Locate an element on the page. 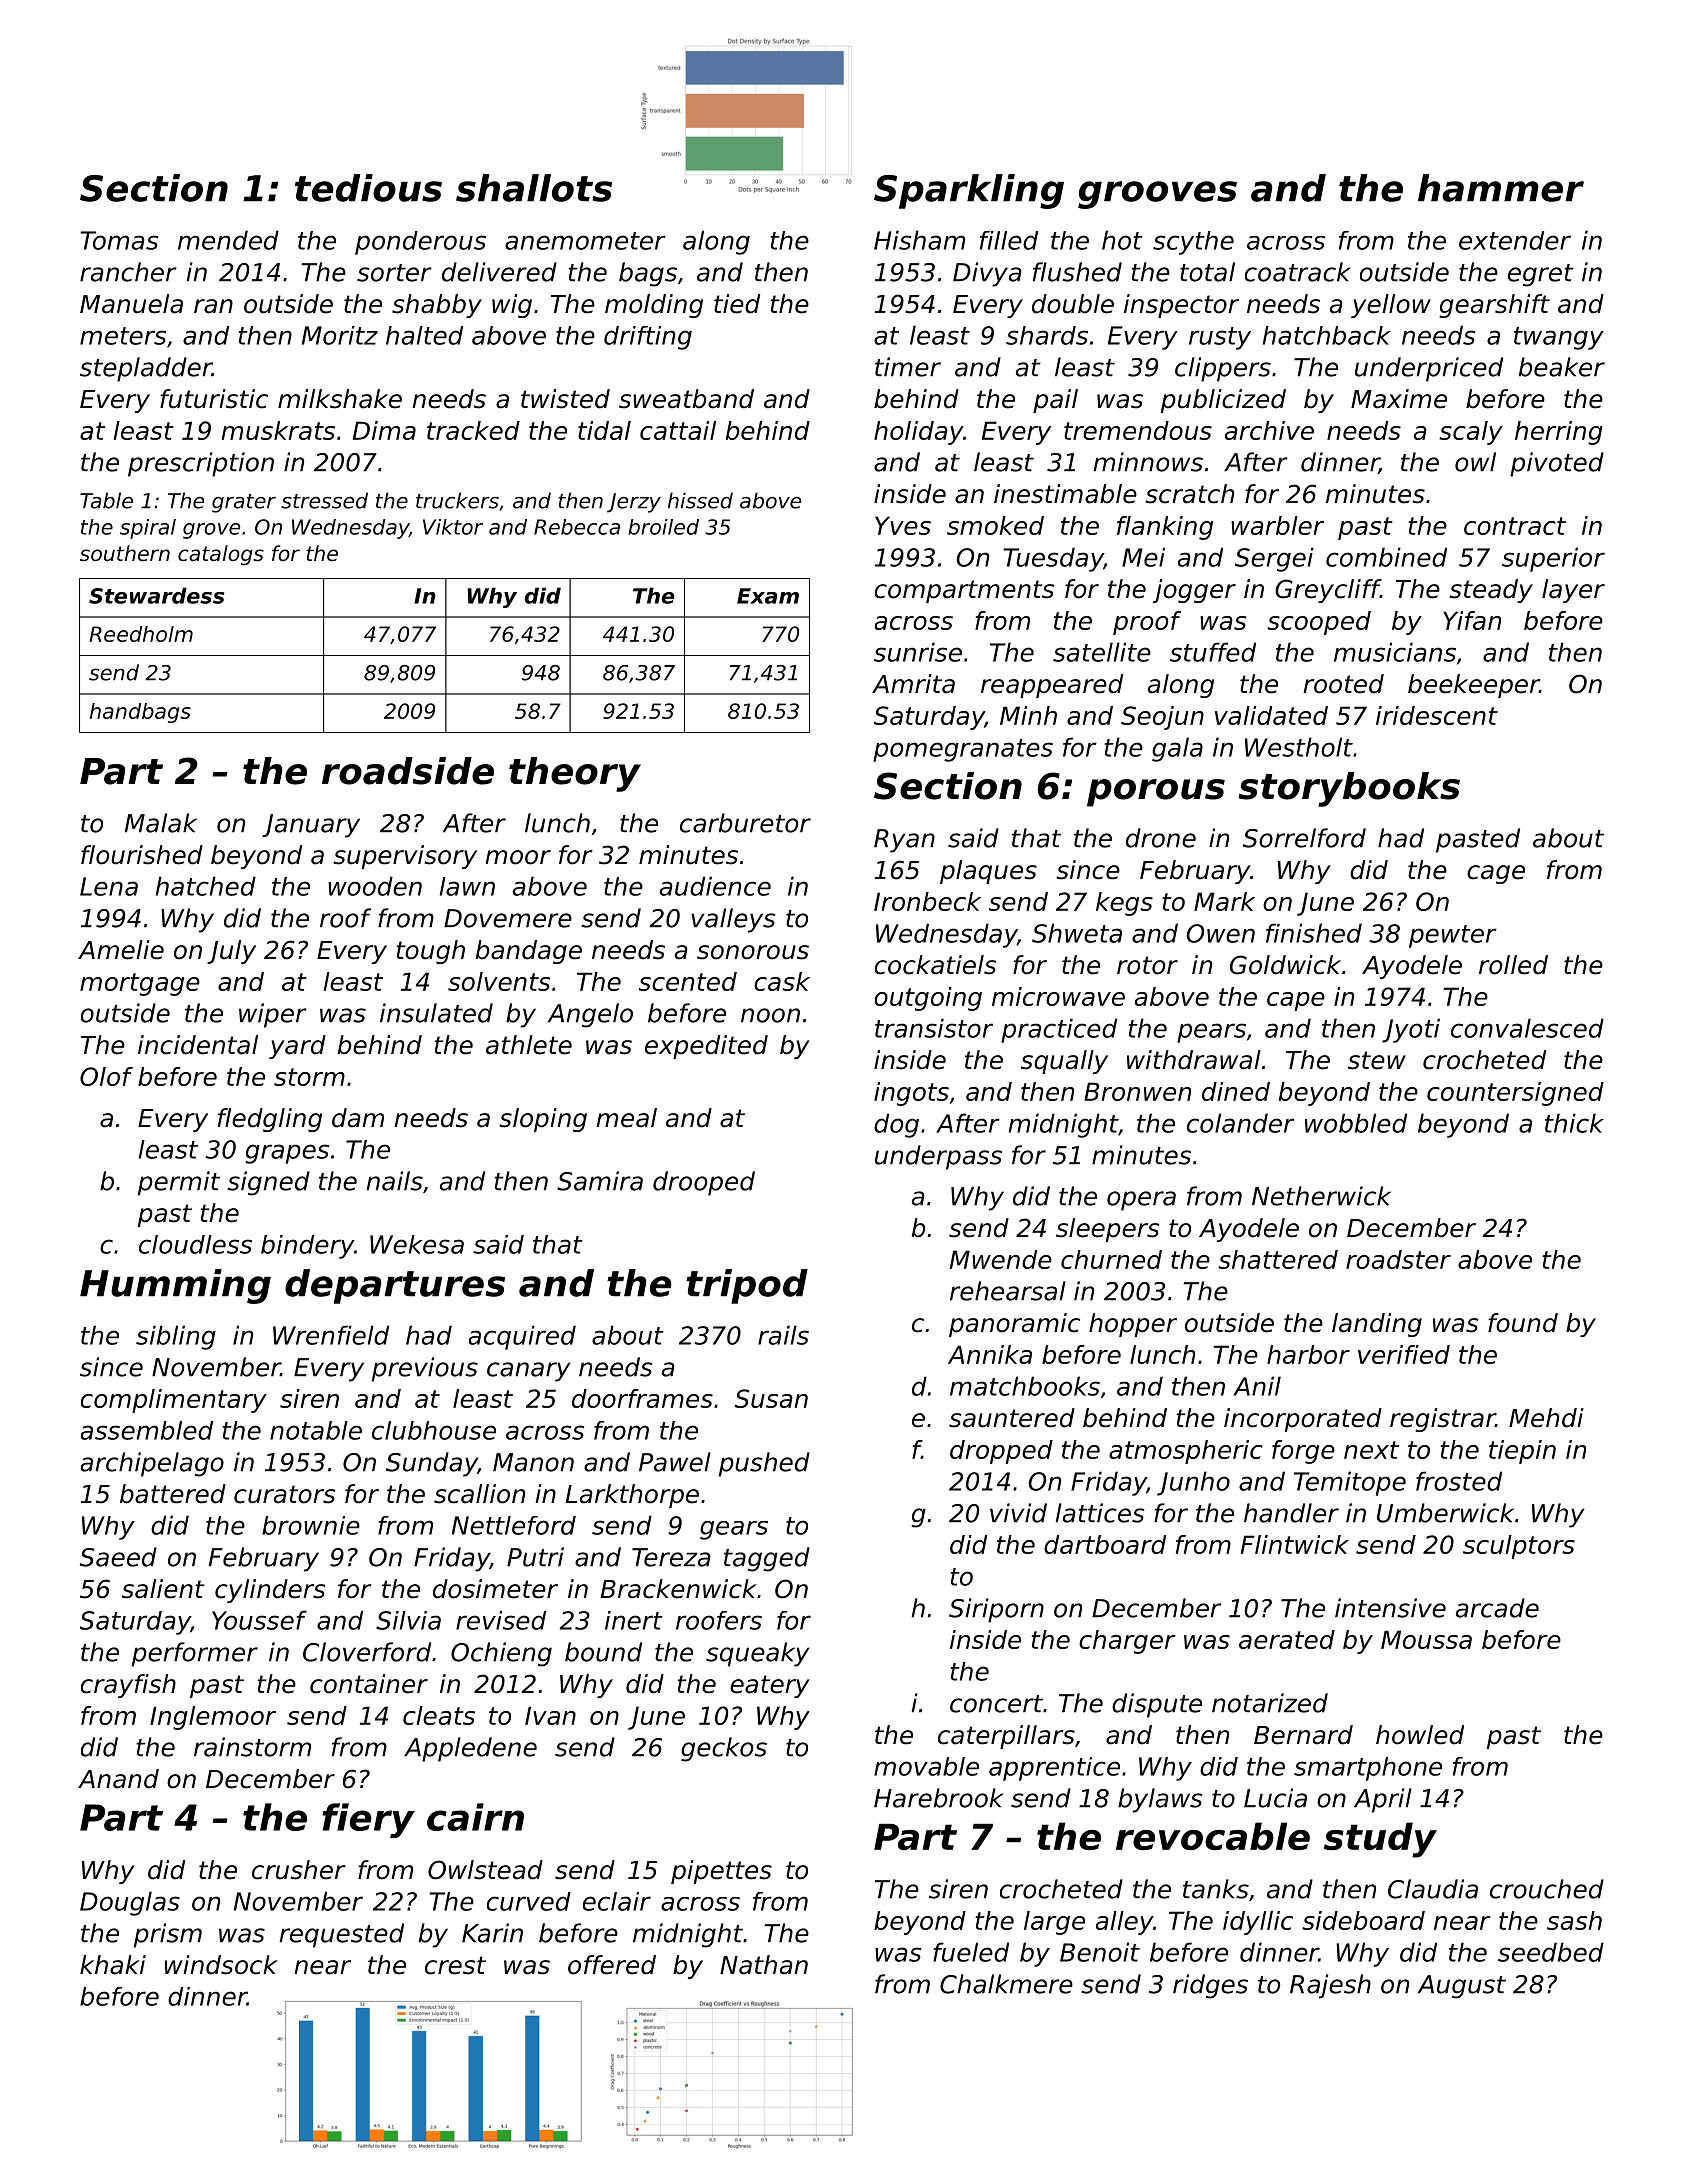 Image resolution: width=1683 pixels, height=2178 pixels. pears is located at coordinates (1211, 1033).
